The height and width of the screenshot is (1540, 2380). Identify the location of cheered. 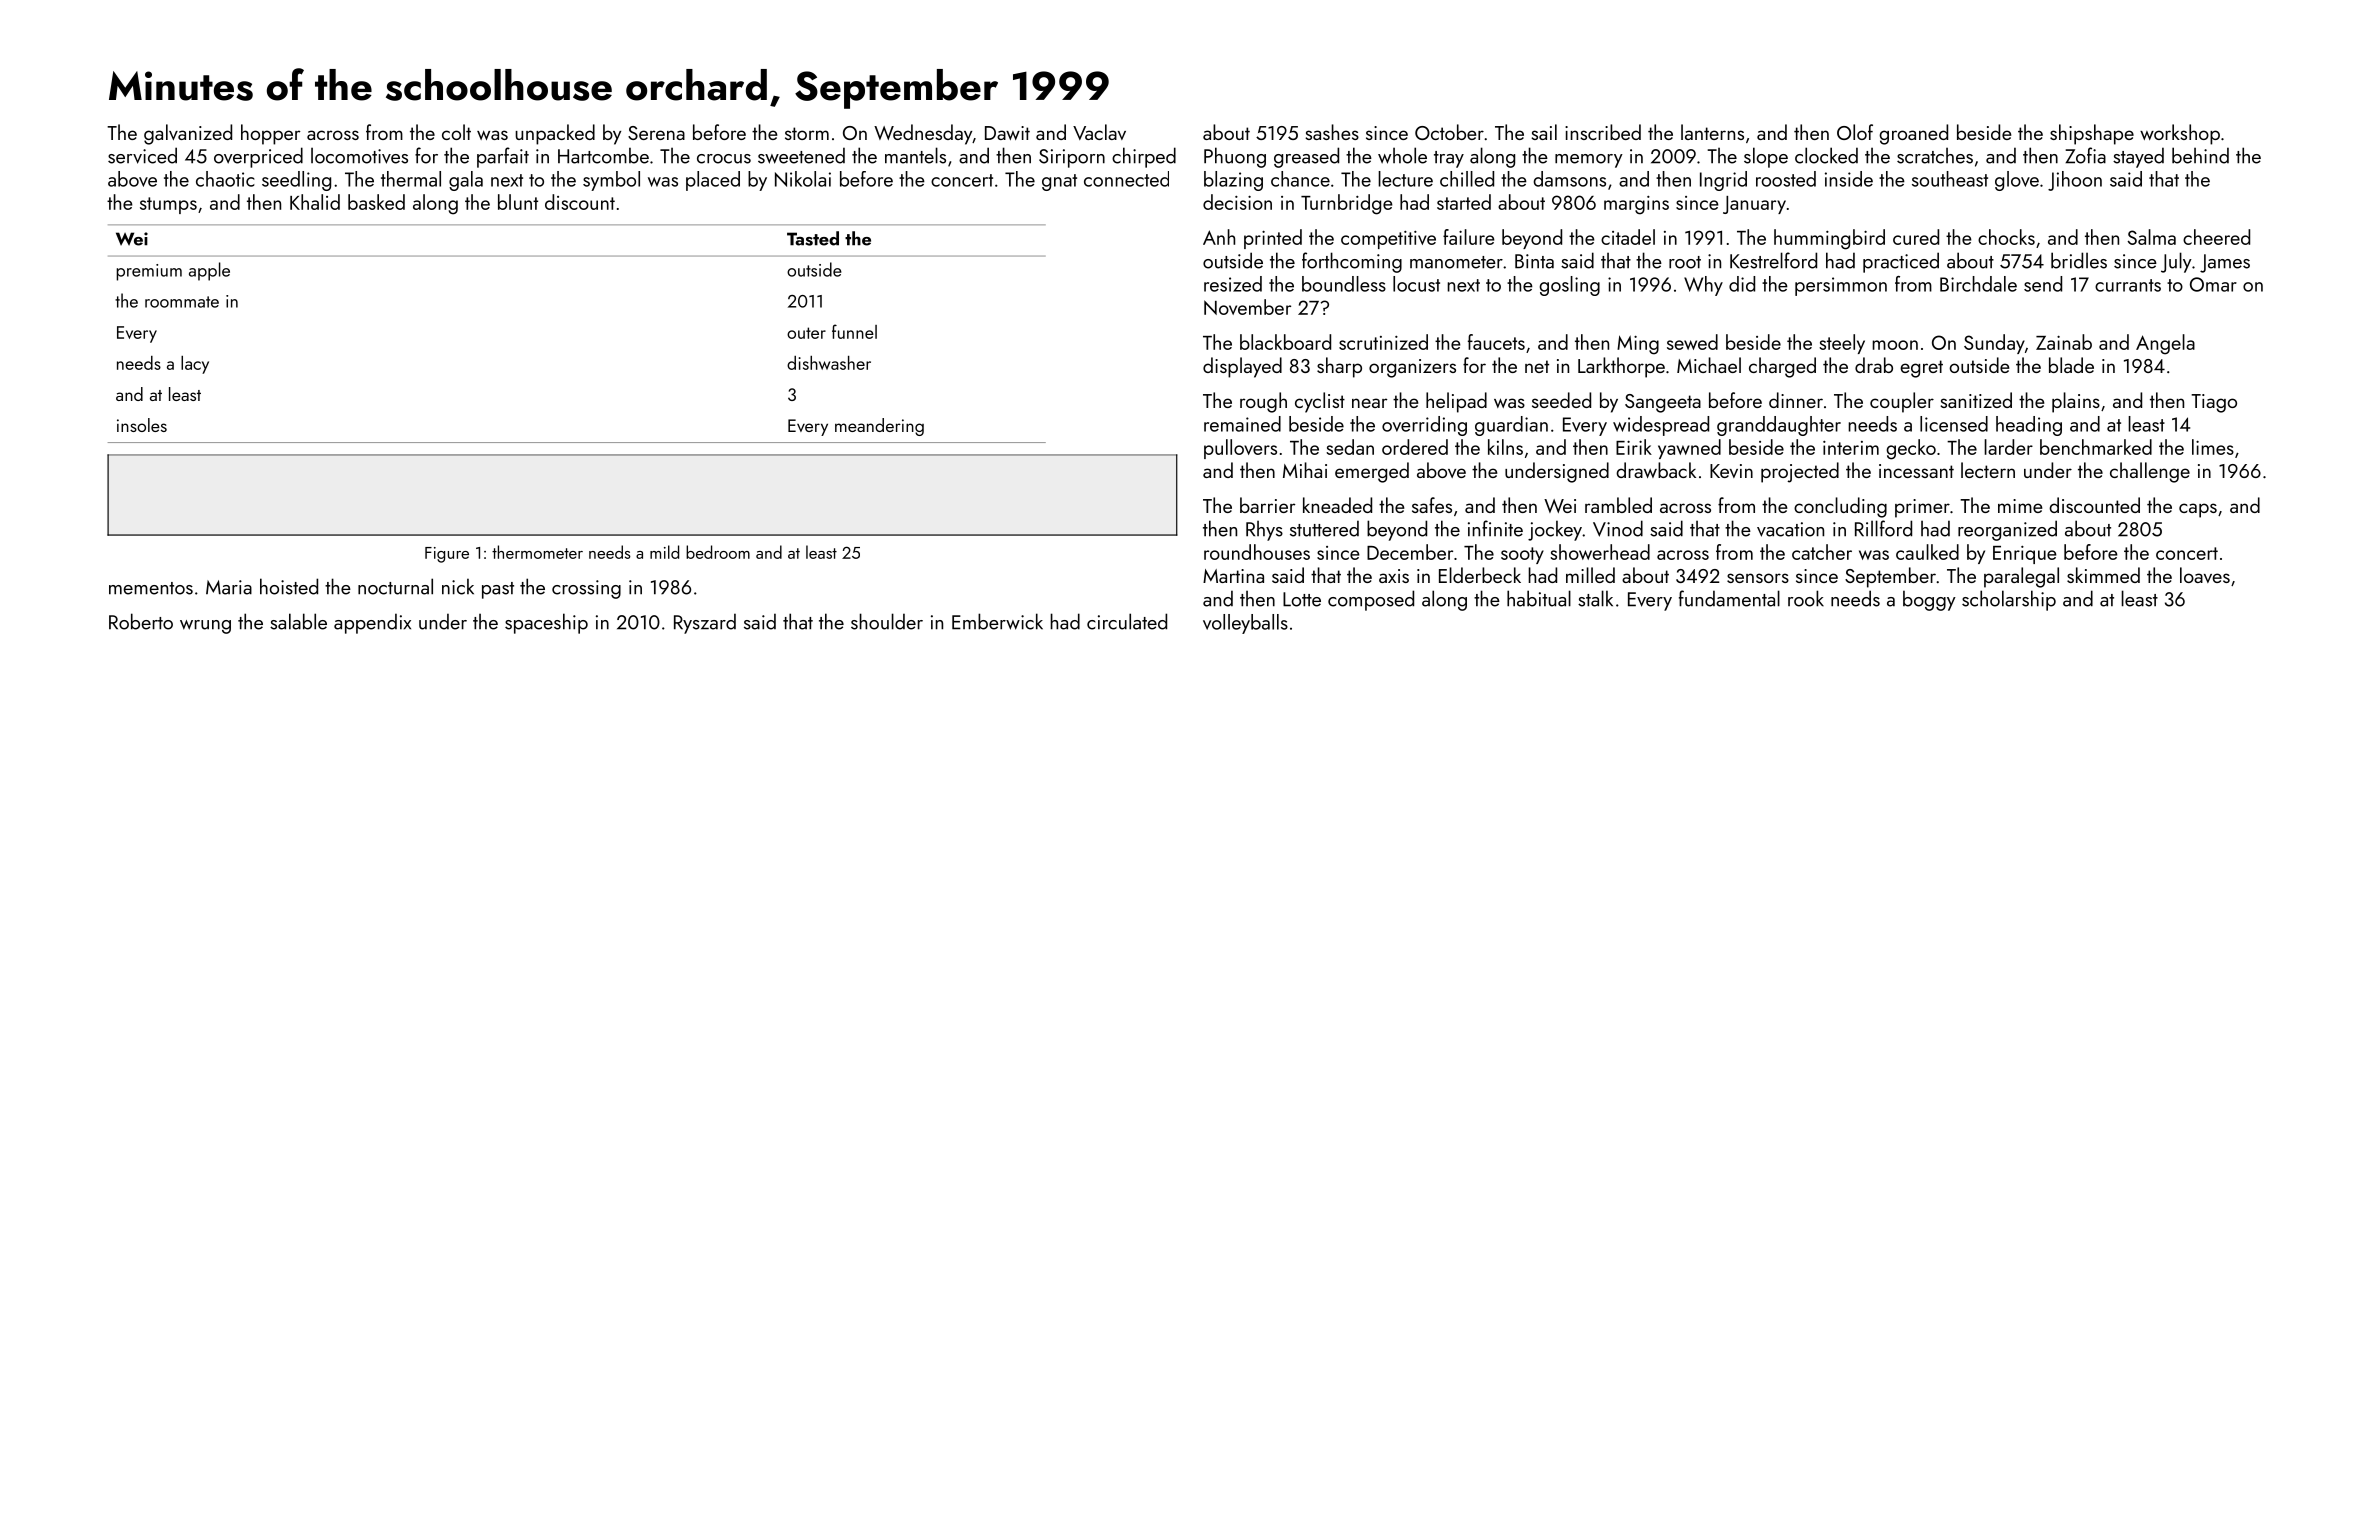
(2216, 237).
